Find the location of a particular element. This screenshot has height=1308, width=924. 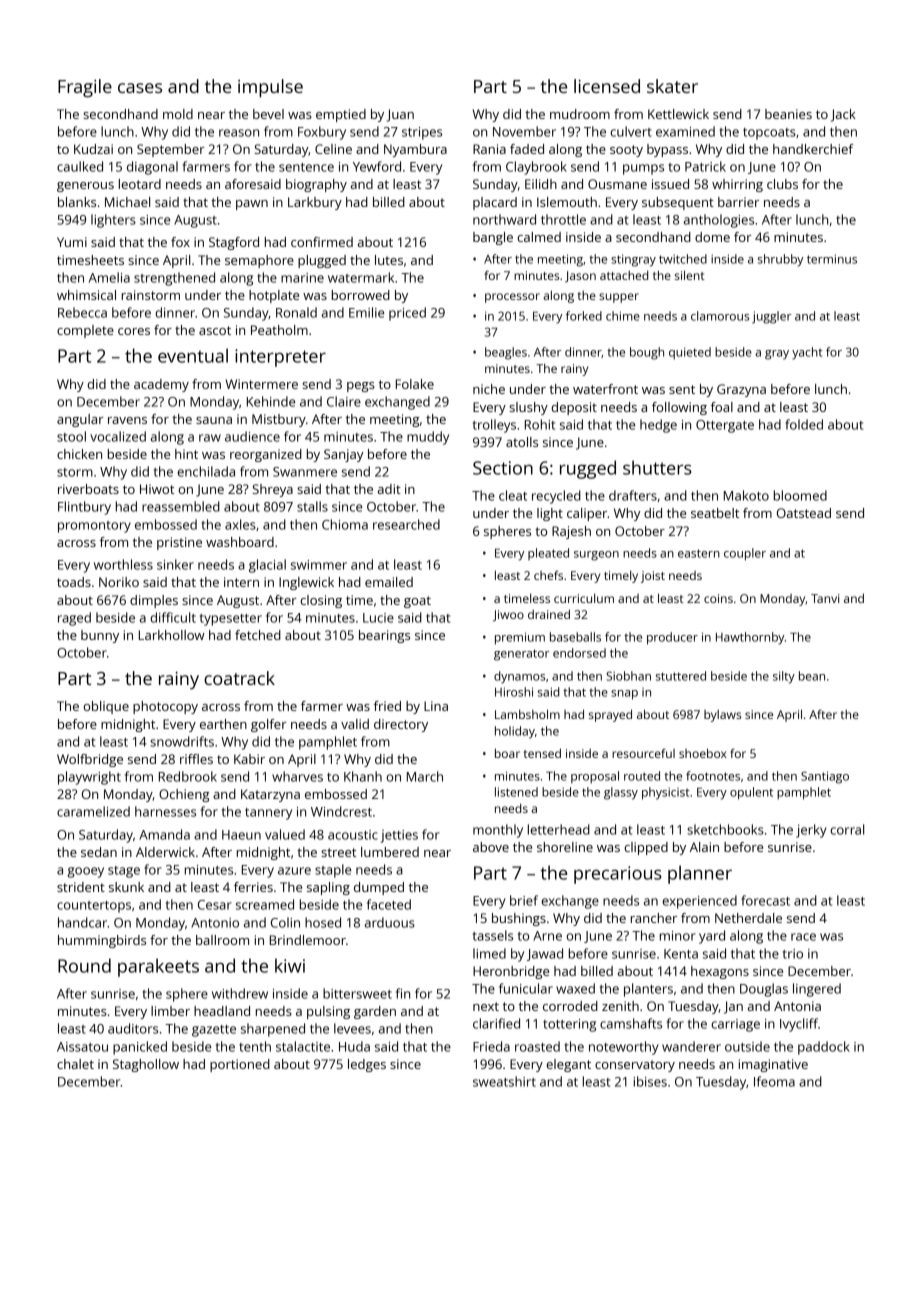

Fragile is located at coordinates (85, 88).
